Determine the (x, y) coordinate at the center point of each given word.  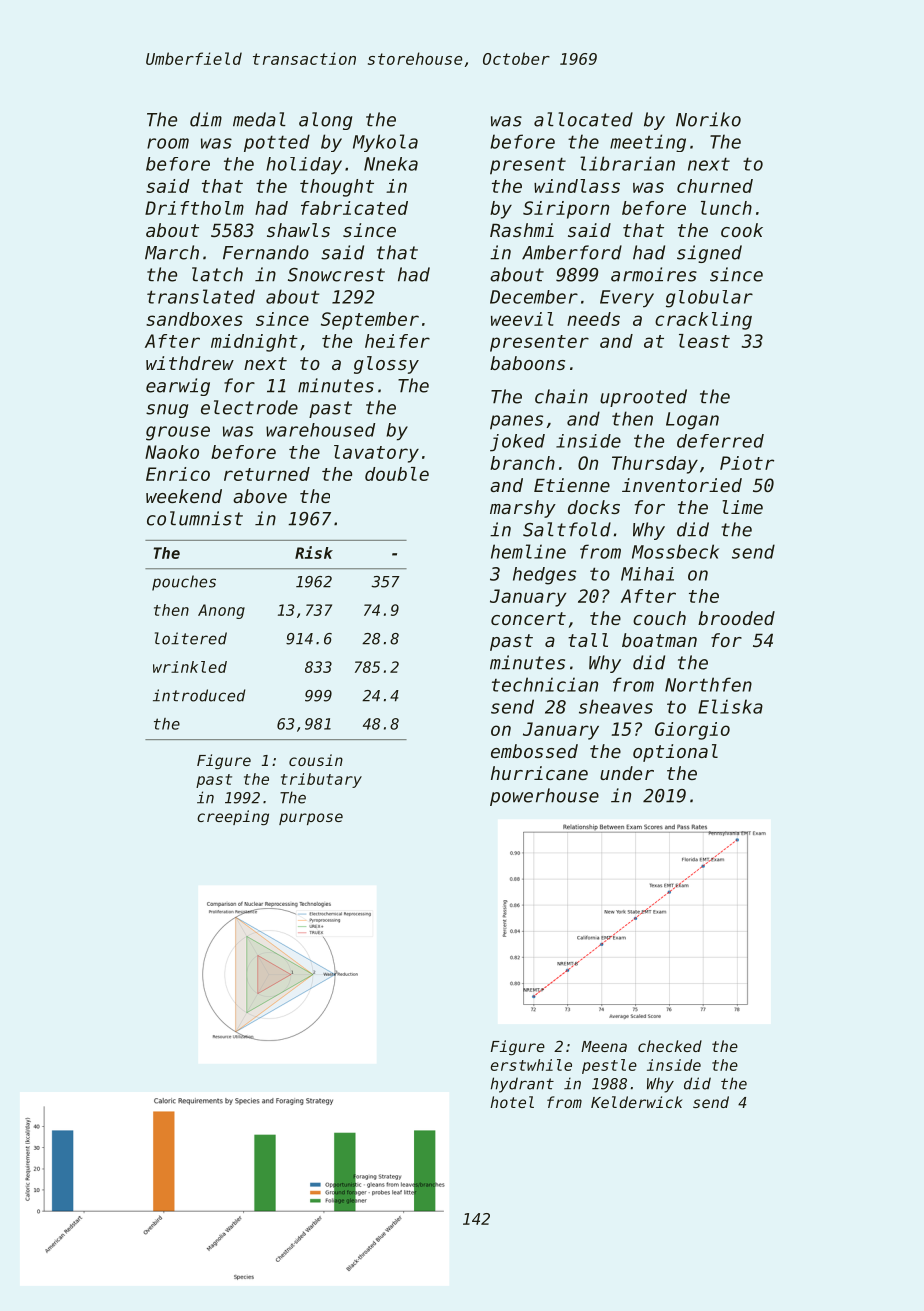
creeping (233, 818)
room (168, 143)
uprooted (643, 398)
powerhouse (544, 797)
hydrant (522, 1085)
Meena (604, 1046)
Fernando (266, 252)
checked (670, 1046)
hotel (512, 1102)
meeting (648, 143)
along (325, 121)
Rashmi (522, 230)
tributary (321, 780)
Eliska (730, 706)
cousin (316, 760)
